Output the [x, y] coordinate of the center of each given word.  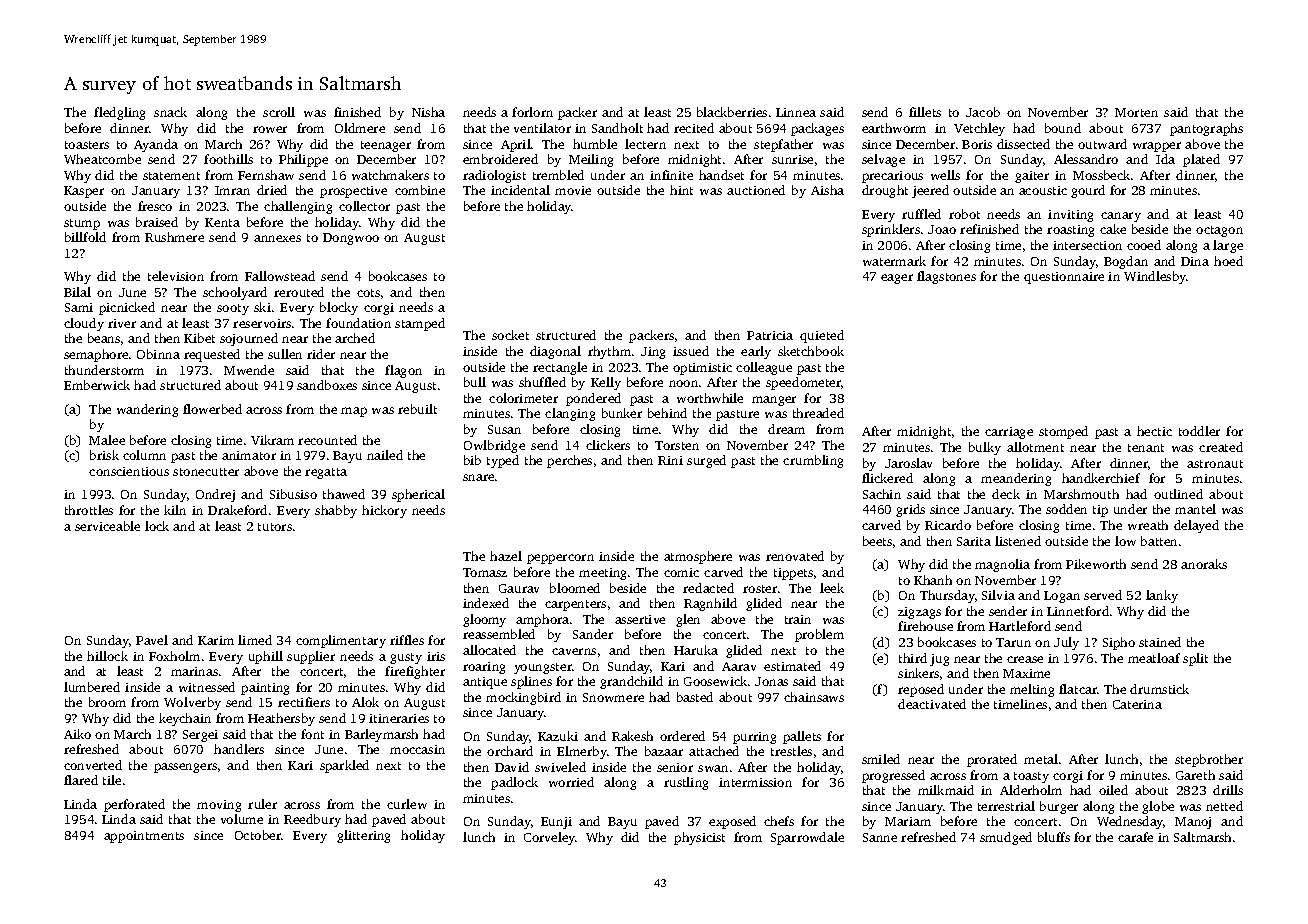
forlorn [532, 112]
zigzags [919, 613]
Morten [1136, 112]
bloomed [575, 588]
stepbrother [1209, 760]
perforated [134, 805]
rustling [686, 783]
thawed [344, 494]
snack [170, 112]
